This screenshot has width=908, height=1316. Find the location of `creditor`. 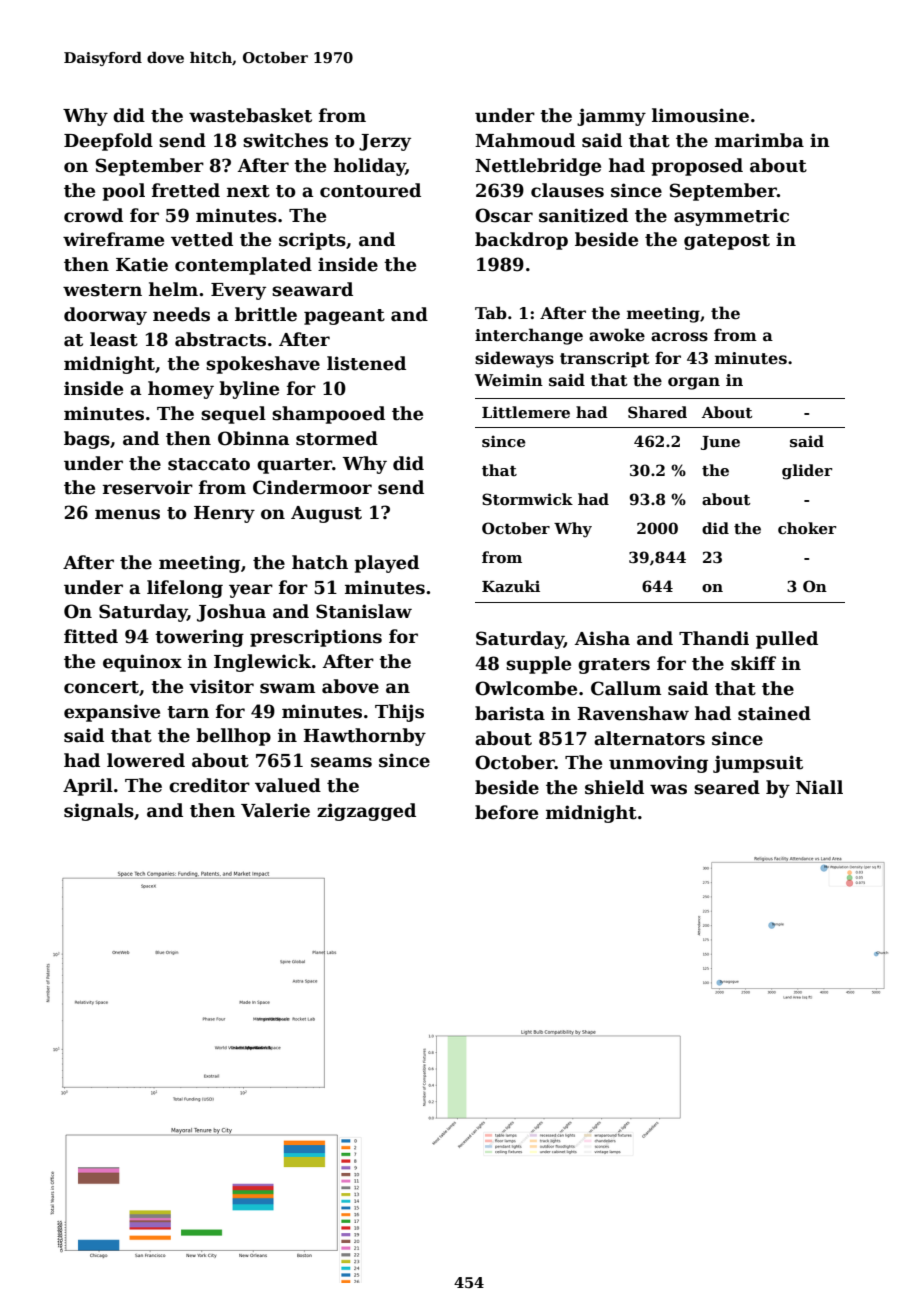

creditor is located at coordinates (209, 785).
